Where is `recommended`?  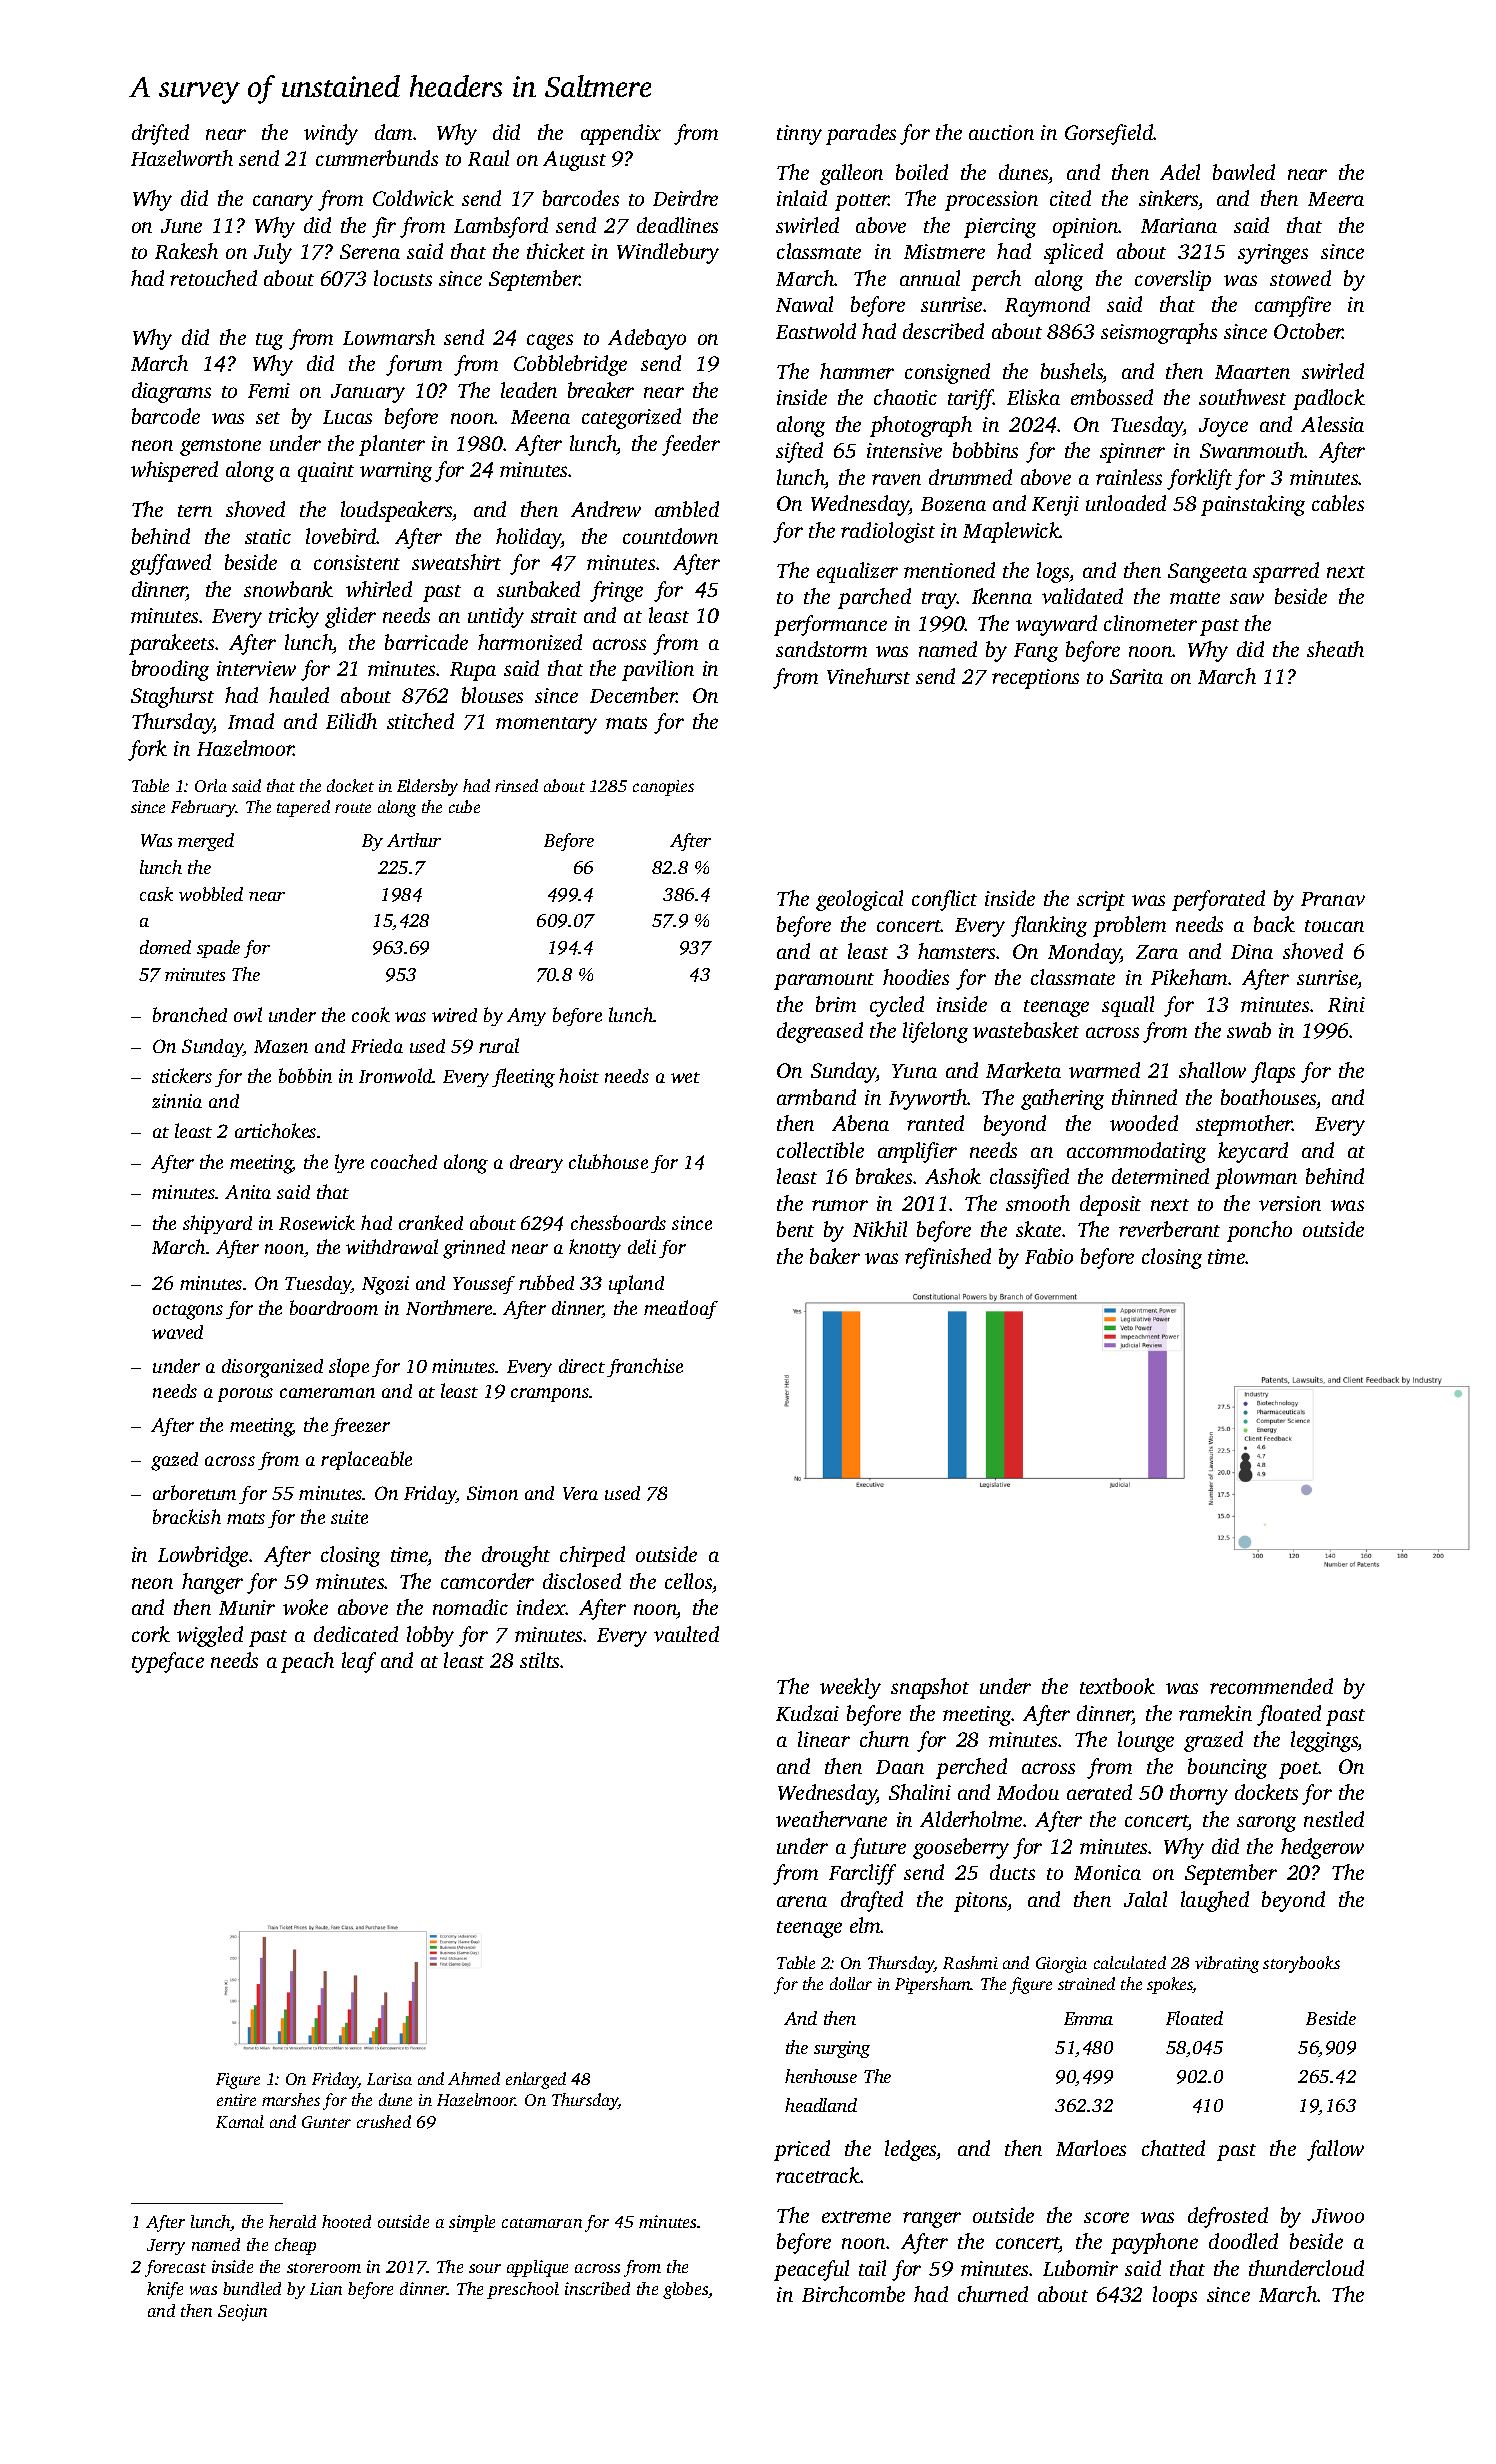 recommended is located at coordinates (1271, 1686).
